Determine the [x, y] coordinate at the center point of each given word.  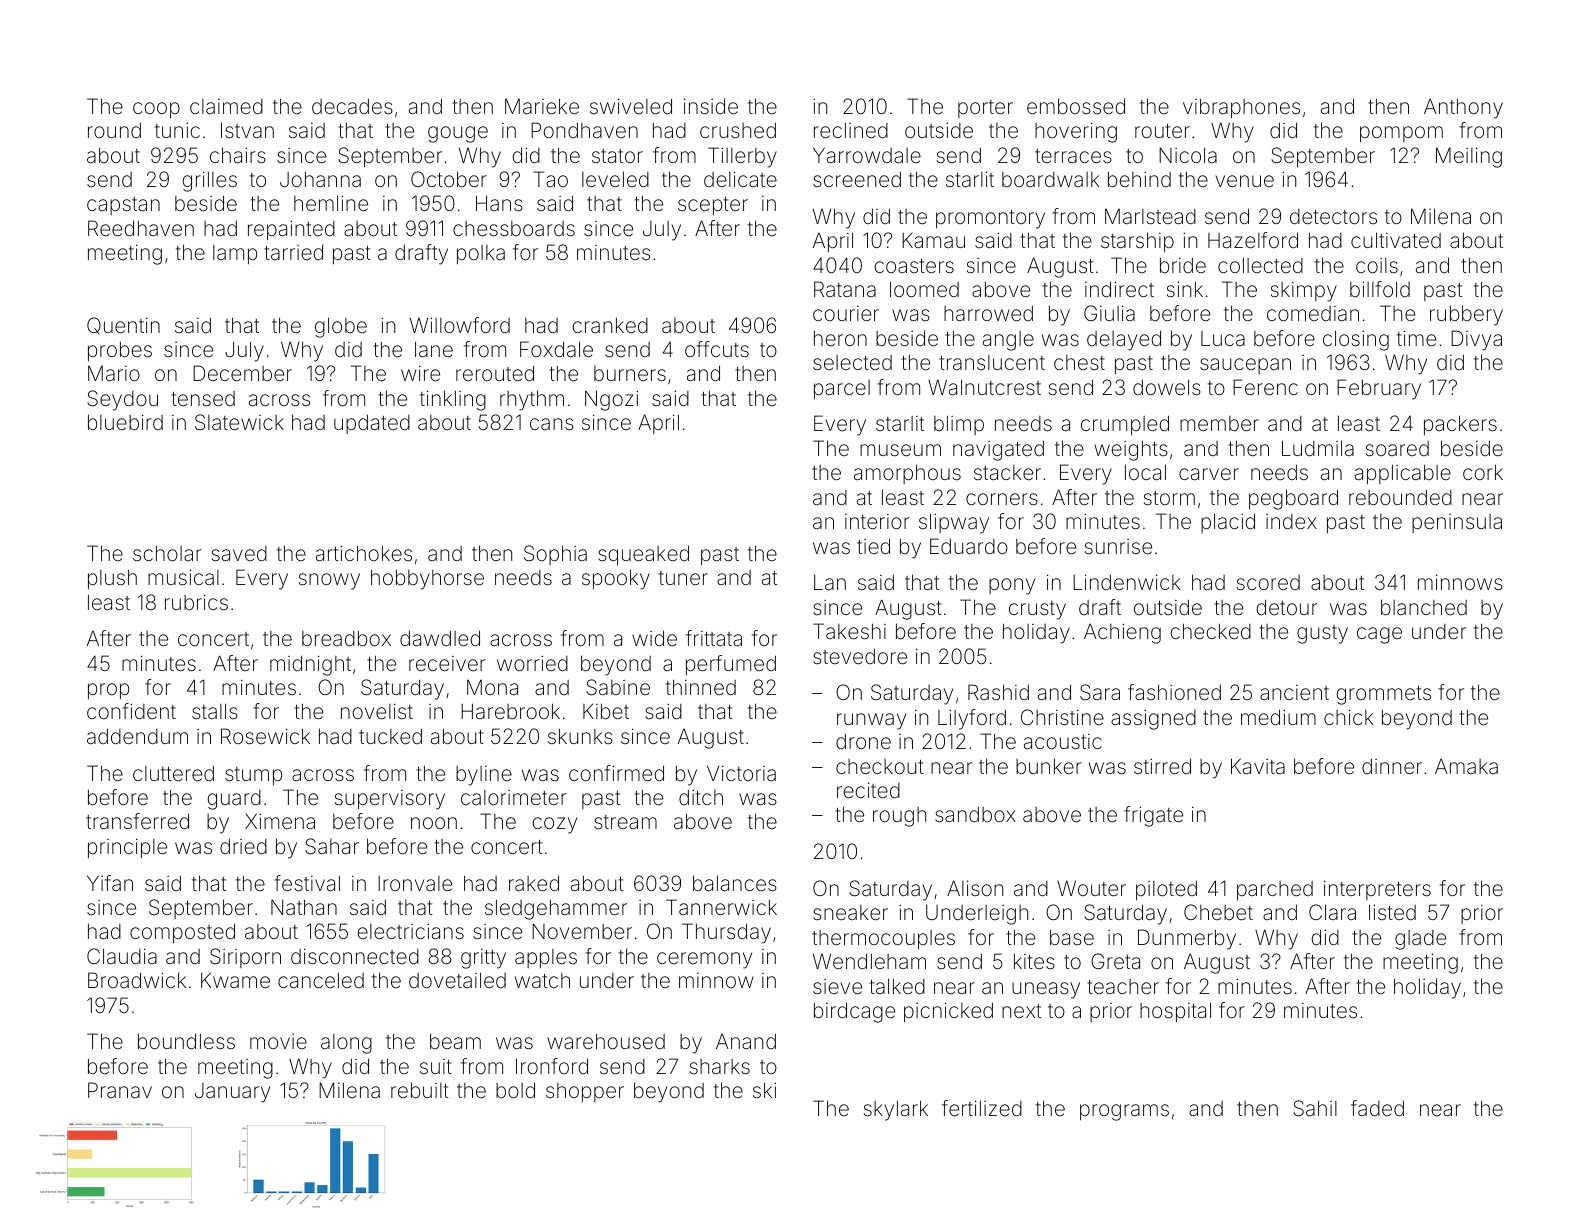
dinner [1392, 766]
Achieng [1122, 633]
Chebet [1218, 912]
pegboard [1293, 499]
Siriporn [245, 958]
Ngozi [611, 400]
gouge [458, 134]
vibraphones [1241, 108]
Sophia [555, 555]
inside [711, 106]
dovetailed [457, 980]
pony [1012, 586]
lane [434, 349]
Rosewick [265, 736]
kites [1034, 961]
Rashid [998, 692]
